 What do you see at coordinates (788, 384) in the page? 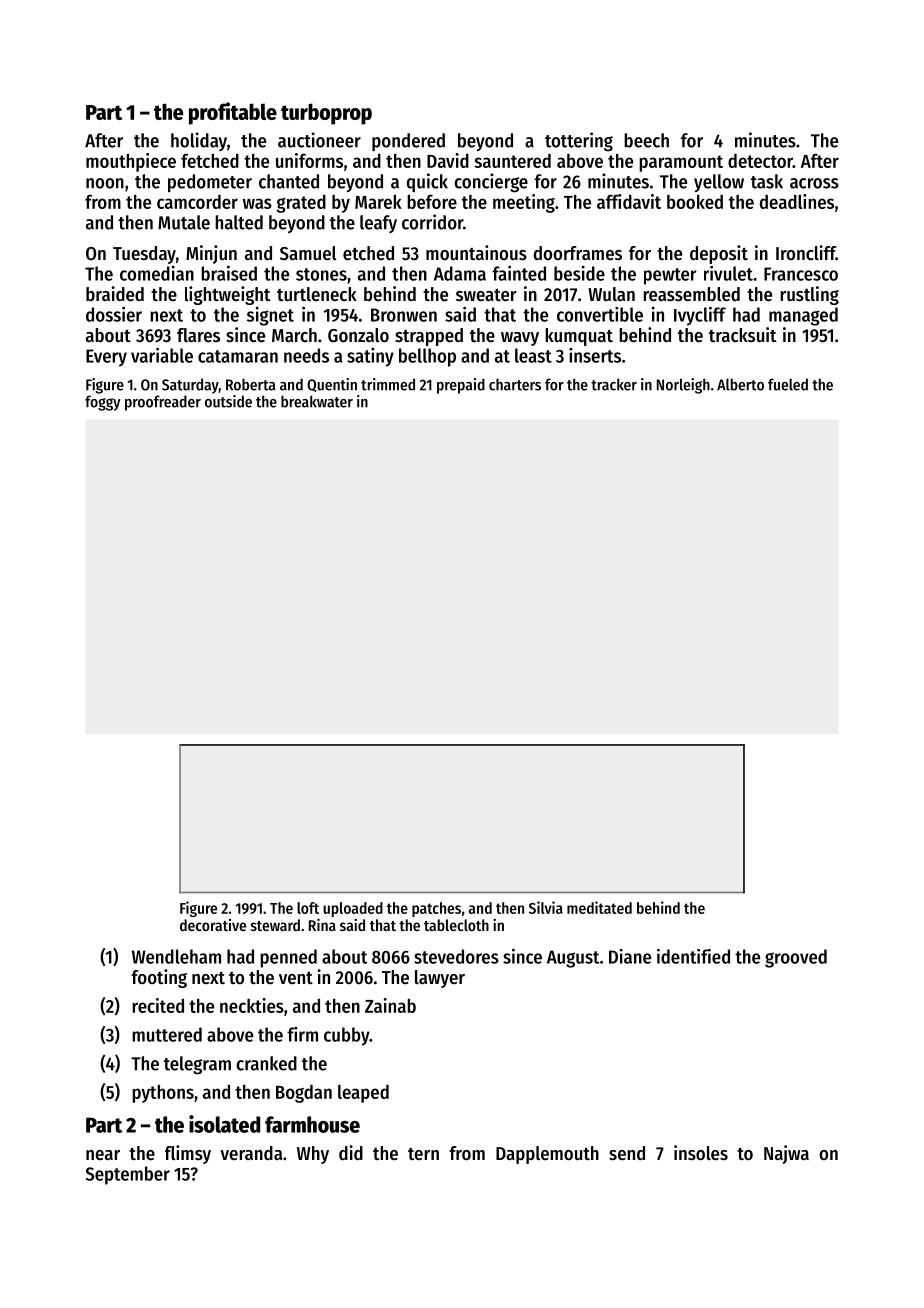
I see `fueled` at bounding box center [788, 384].
